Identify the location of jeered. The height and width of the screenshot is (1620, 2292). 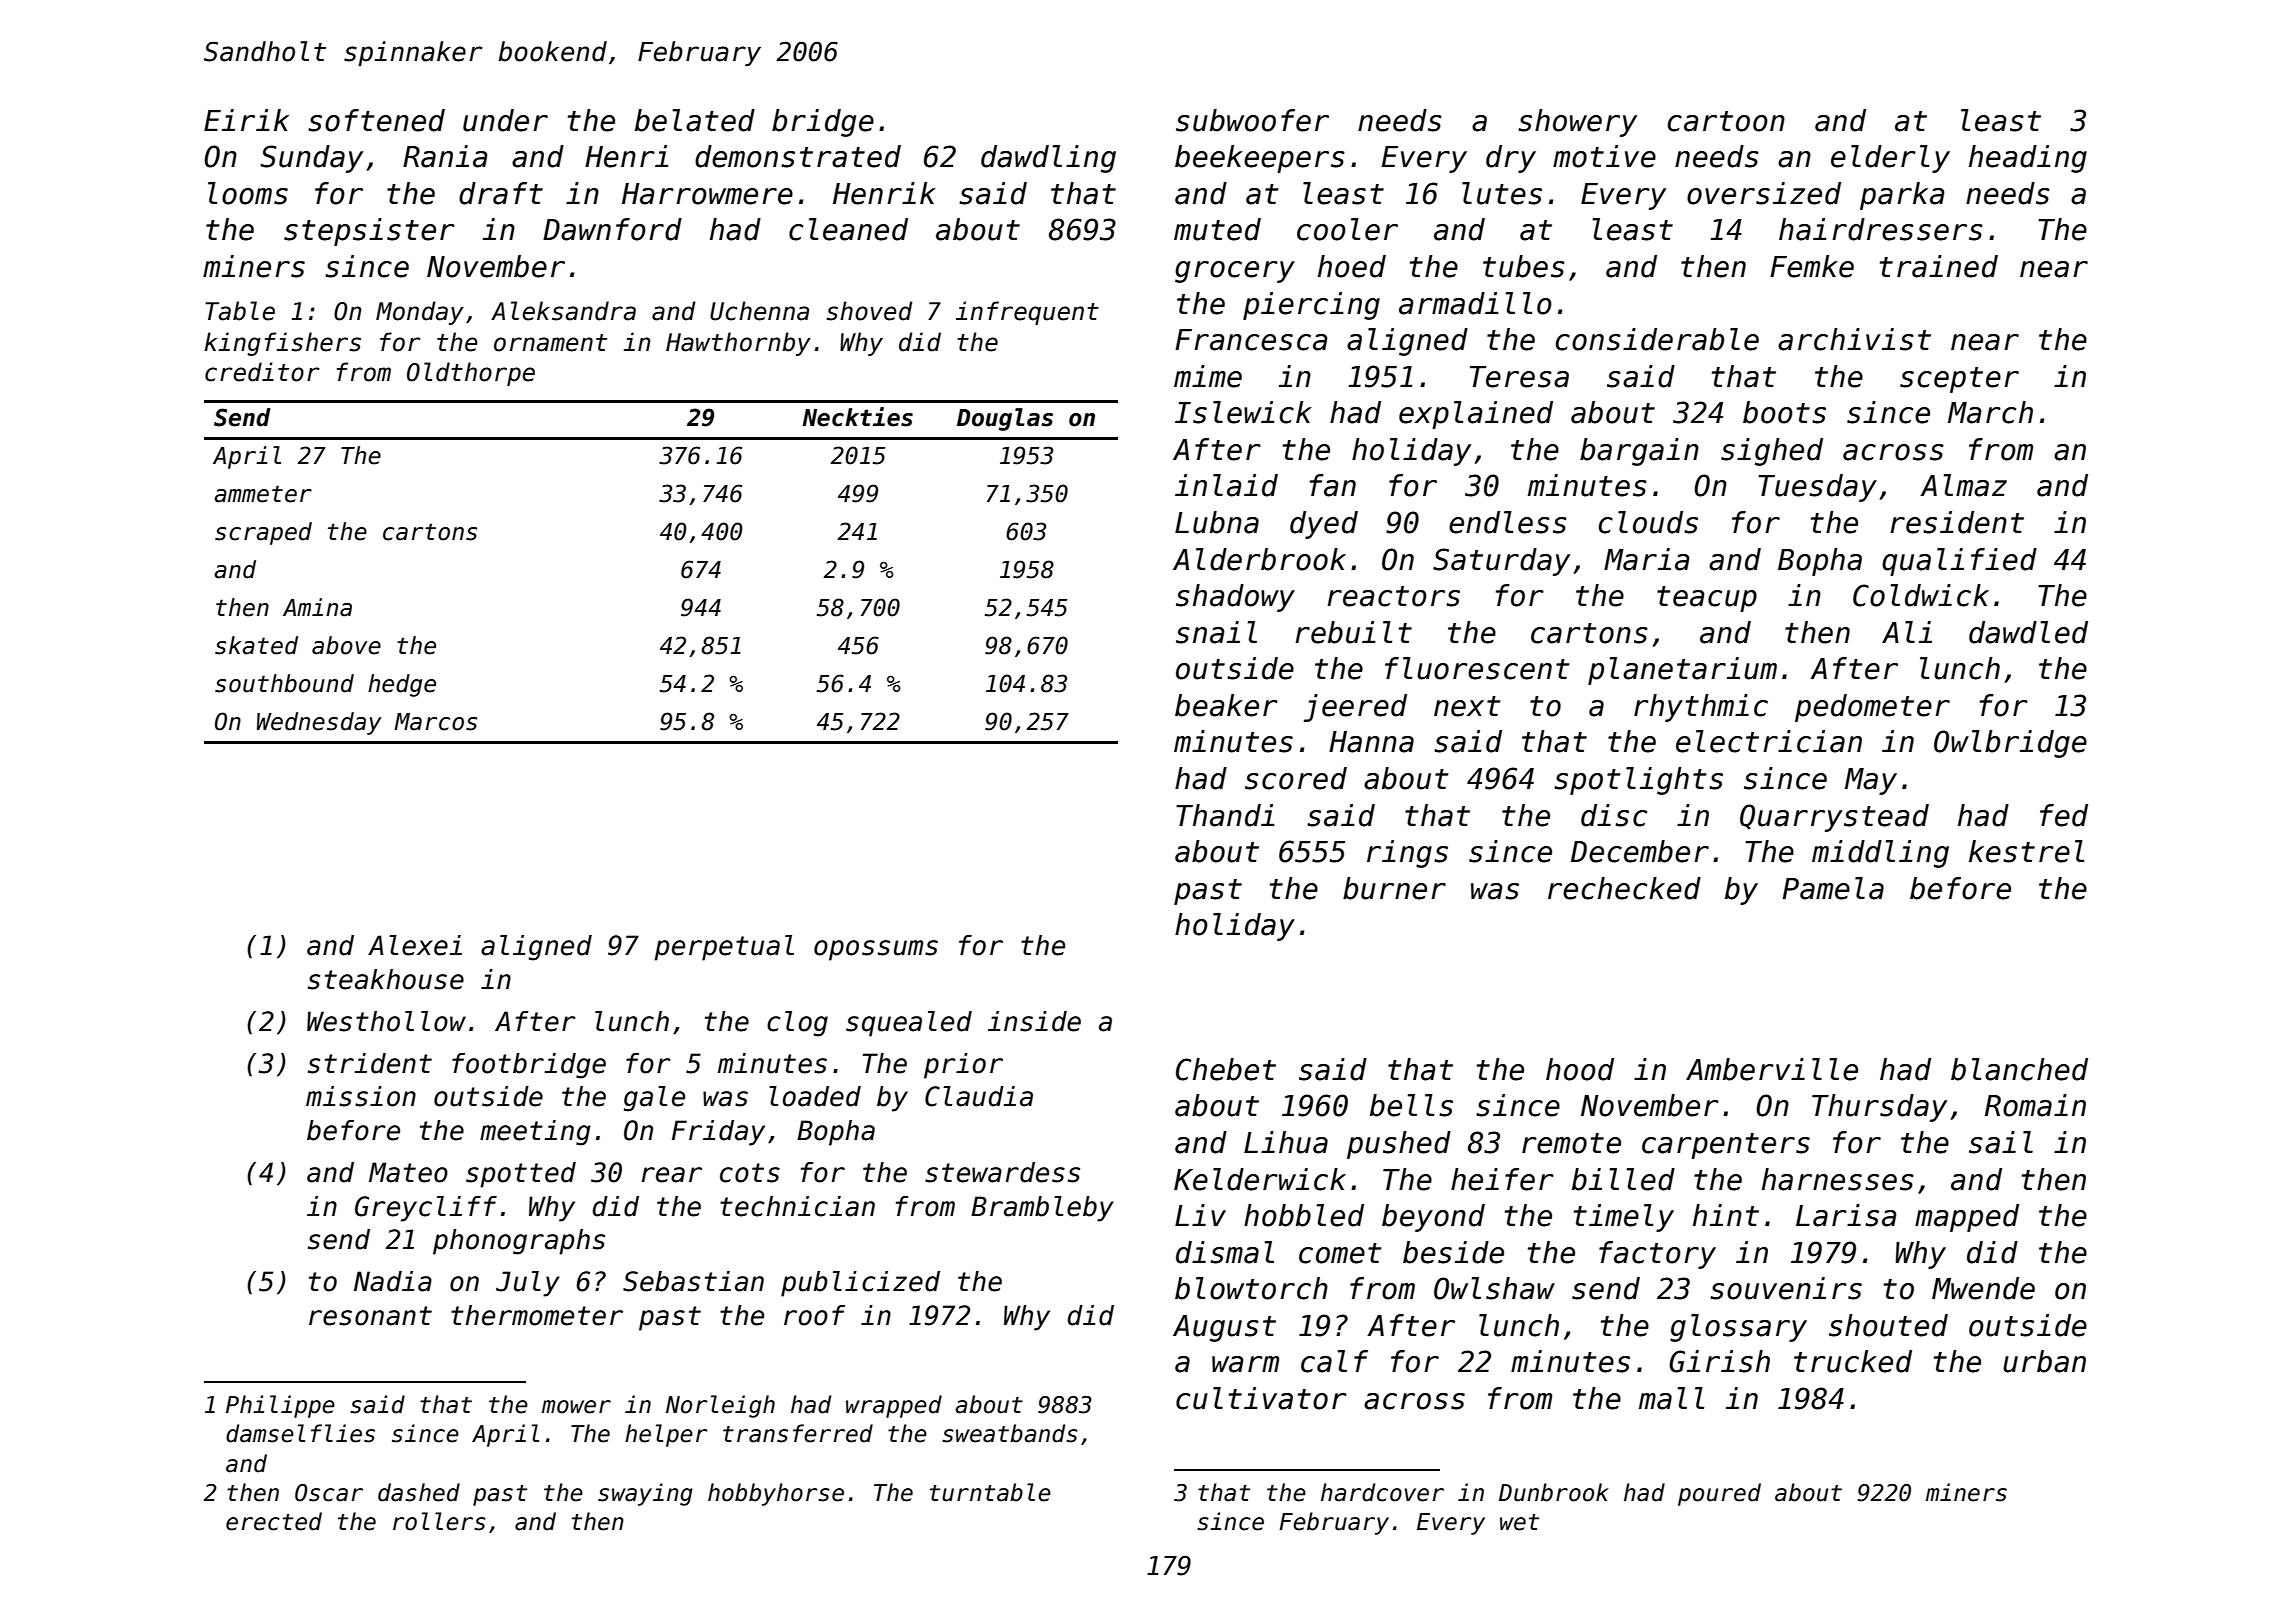
(1355, 708).
